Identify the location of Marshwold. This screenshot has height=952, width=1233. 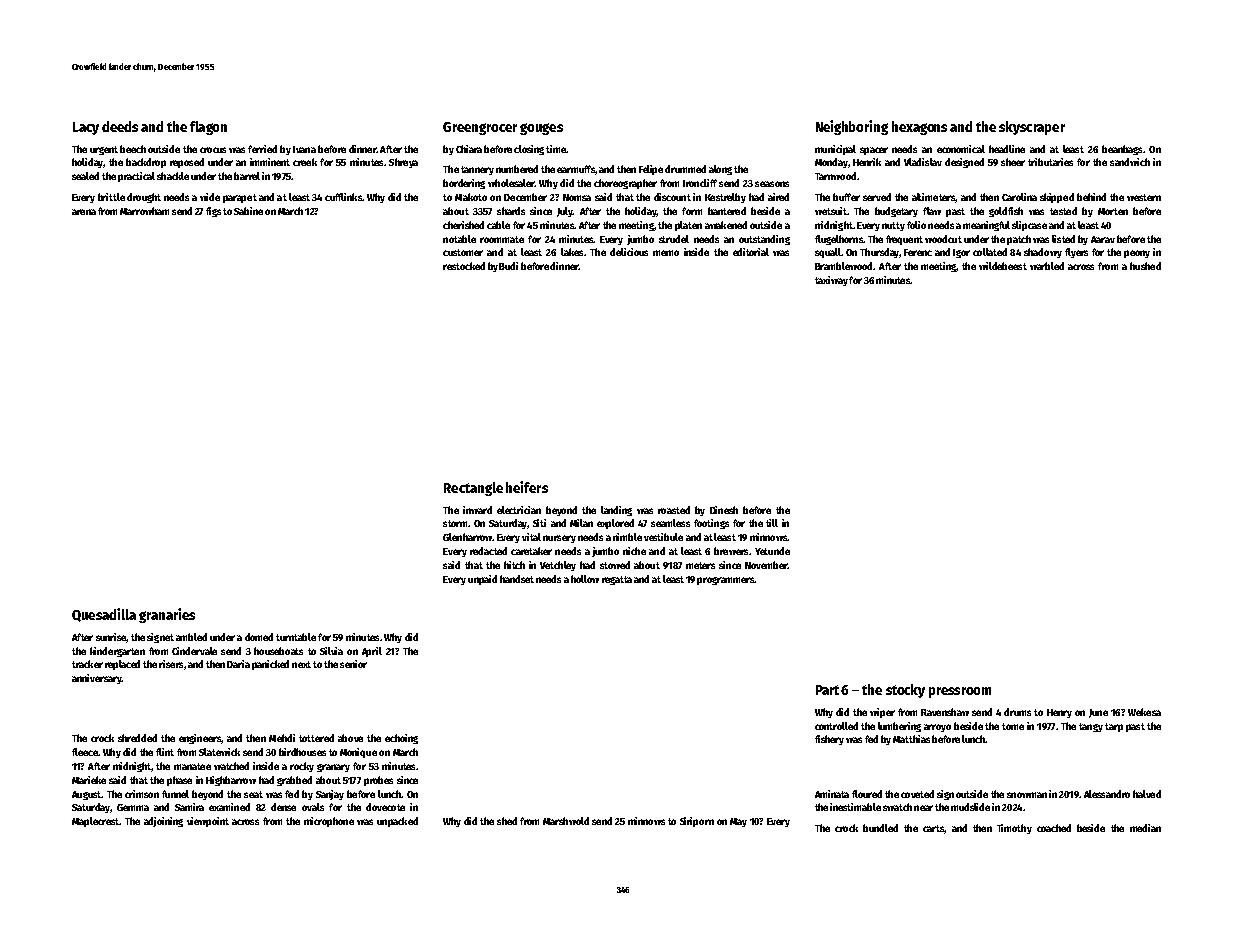
(566, 821).
